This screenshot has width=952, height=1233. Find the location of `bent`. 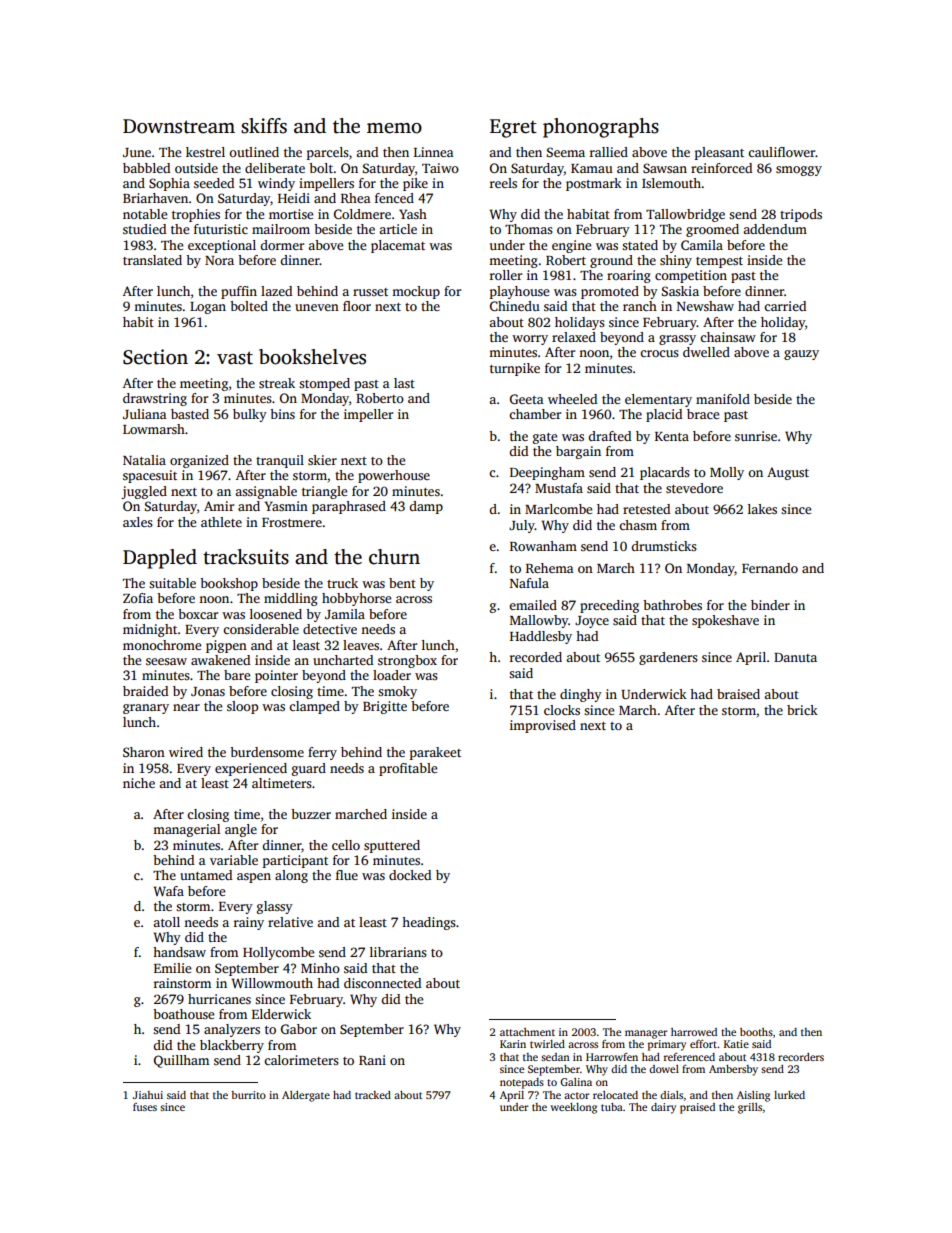

bent is located at coordinates (402, 583).
